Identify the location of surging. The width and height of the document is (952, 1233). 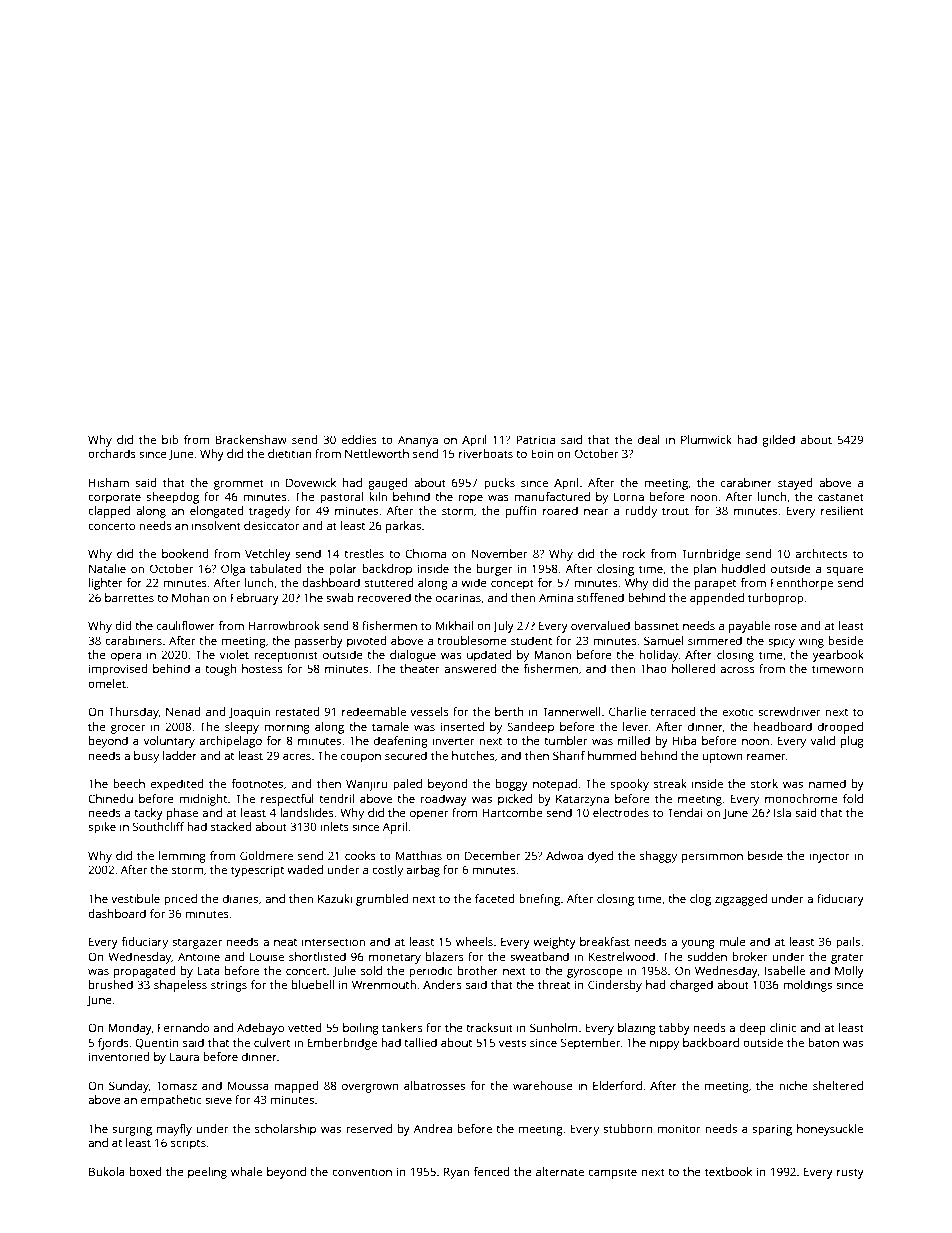
(132, 1130).
